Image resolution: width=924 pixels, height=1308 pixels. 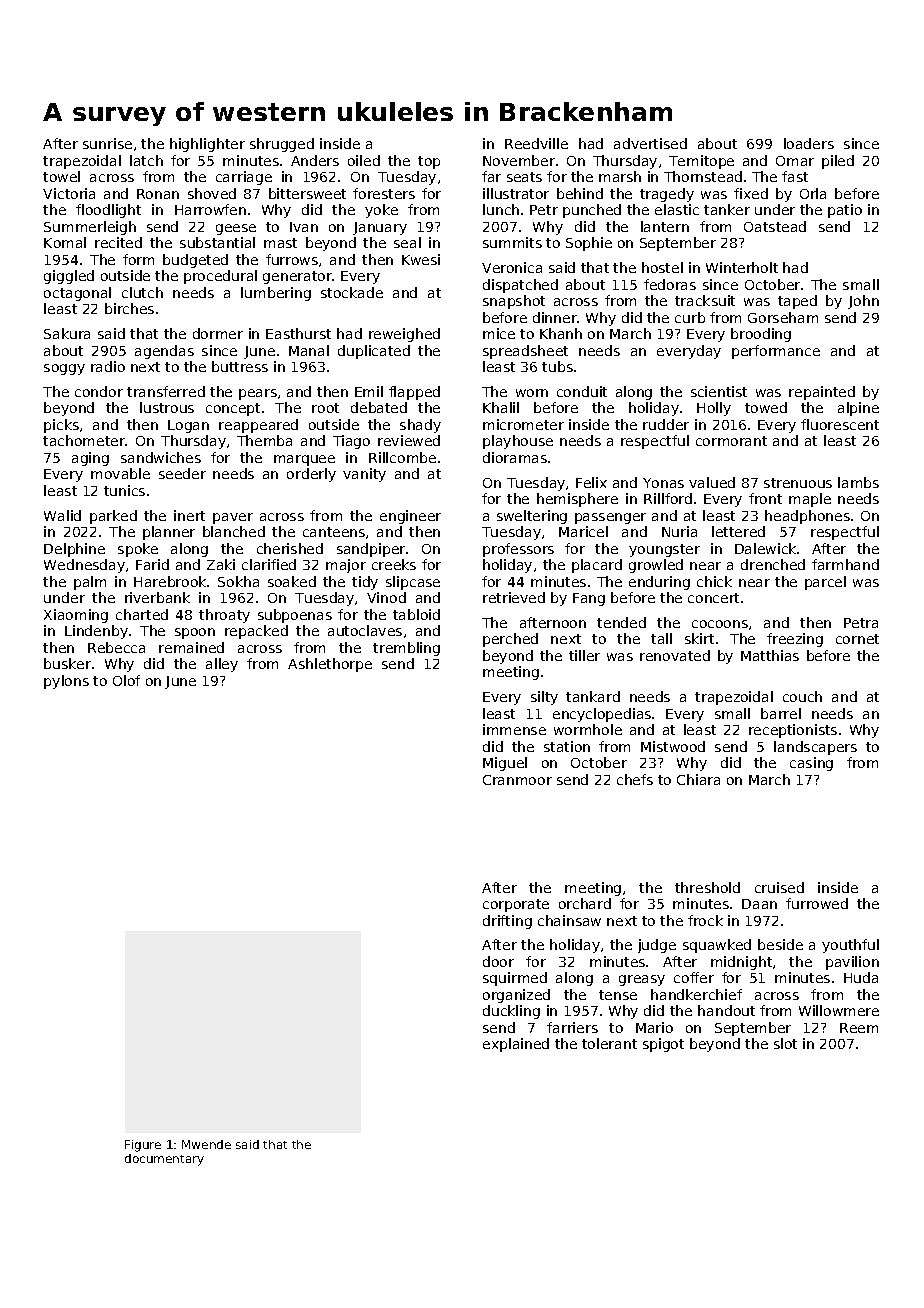 I want to click on Lindenby, so click(x=96, y=632).
